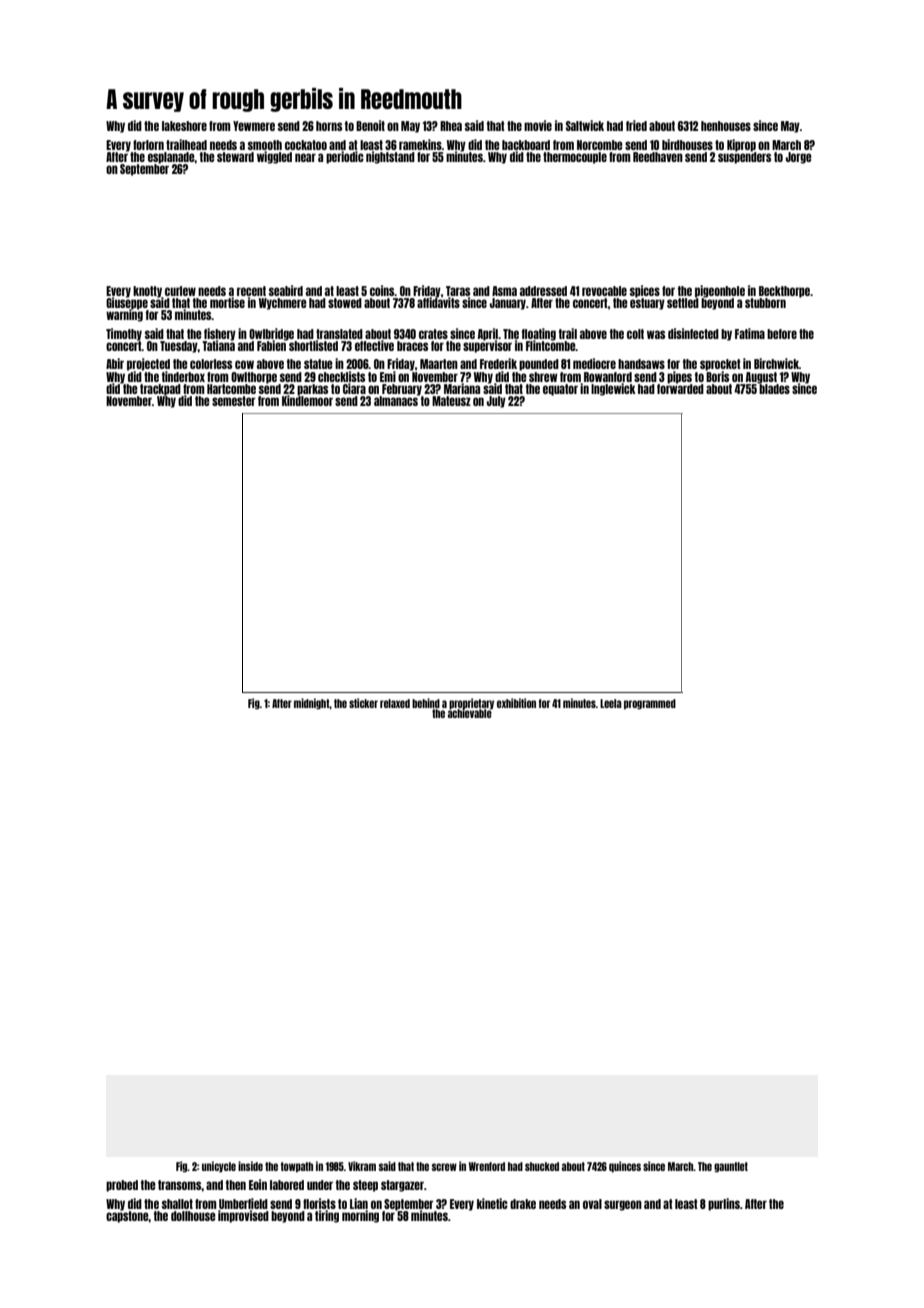 The width and height of the image is (924, 1308). I want to click on pounded, so click(539, 365).
